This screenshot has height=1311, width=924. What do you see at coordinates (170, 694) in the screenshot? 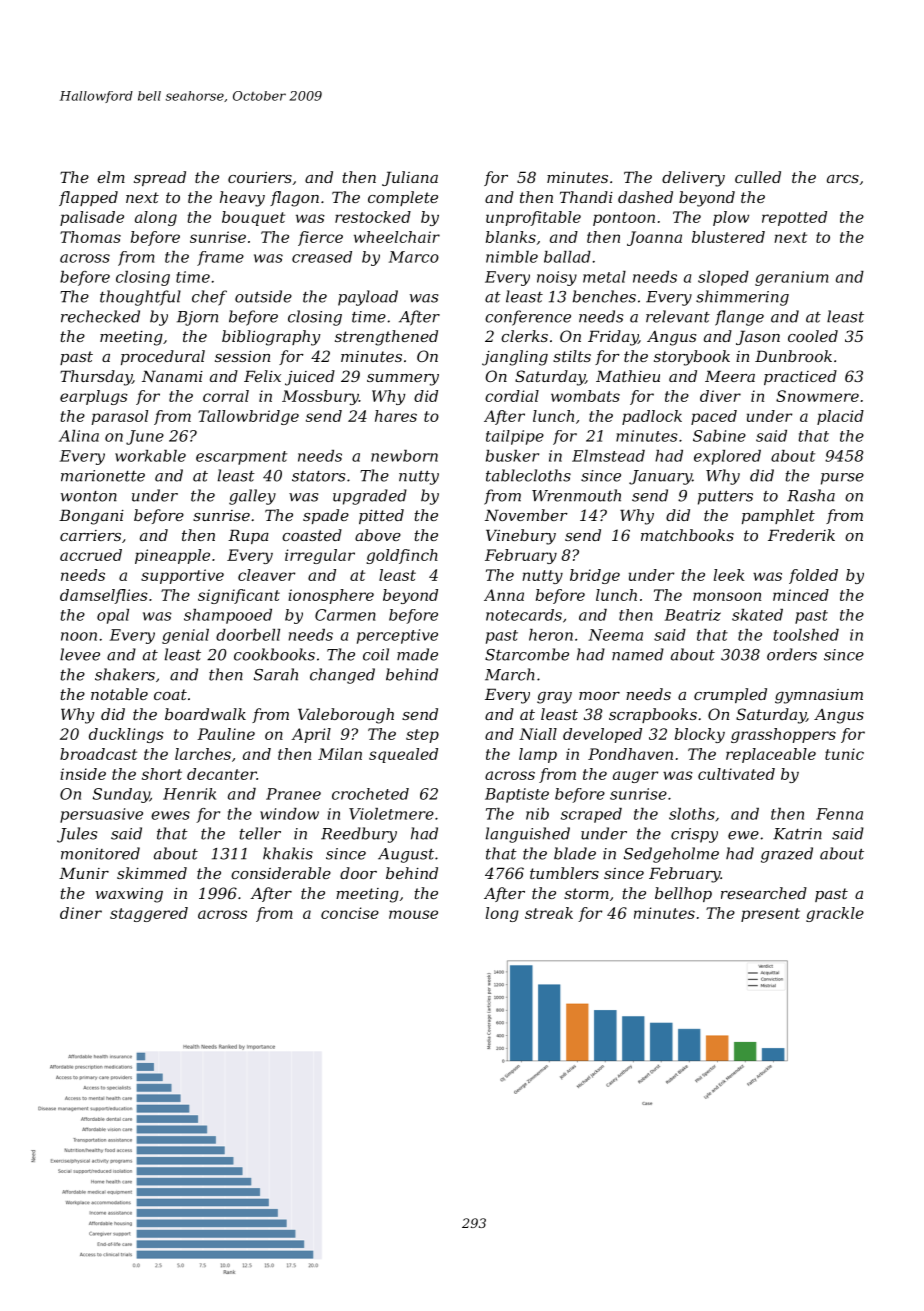
I see `coat` at bounding box center [170, 694].
